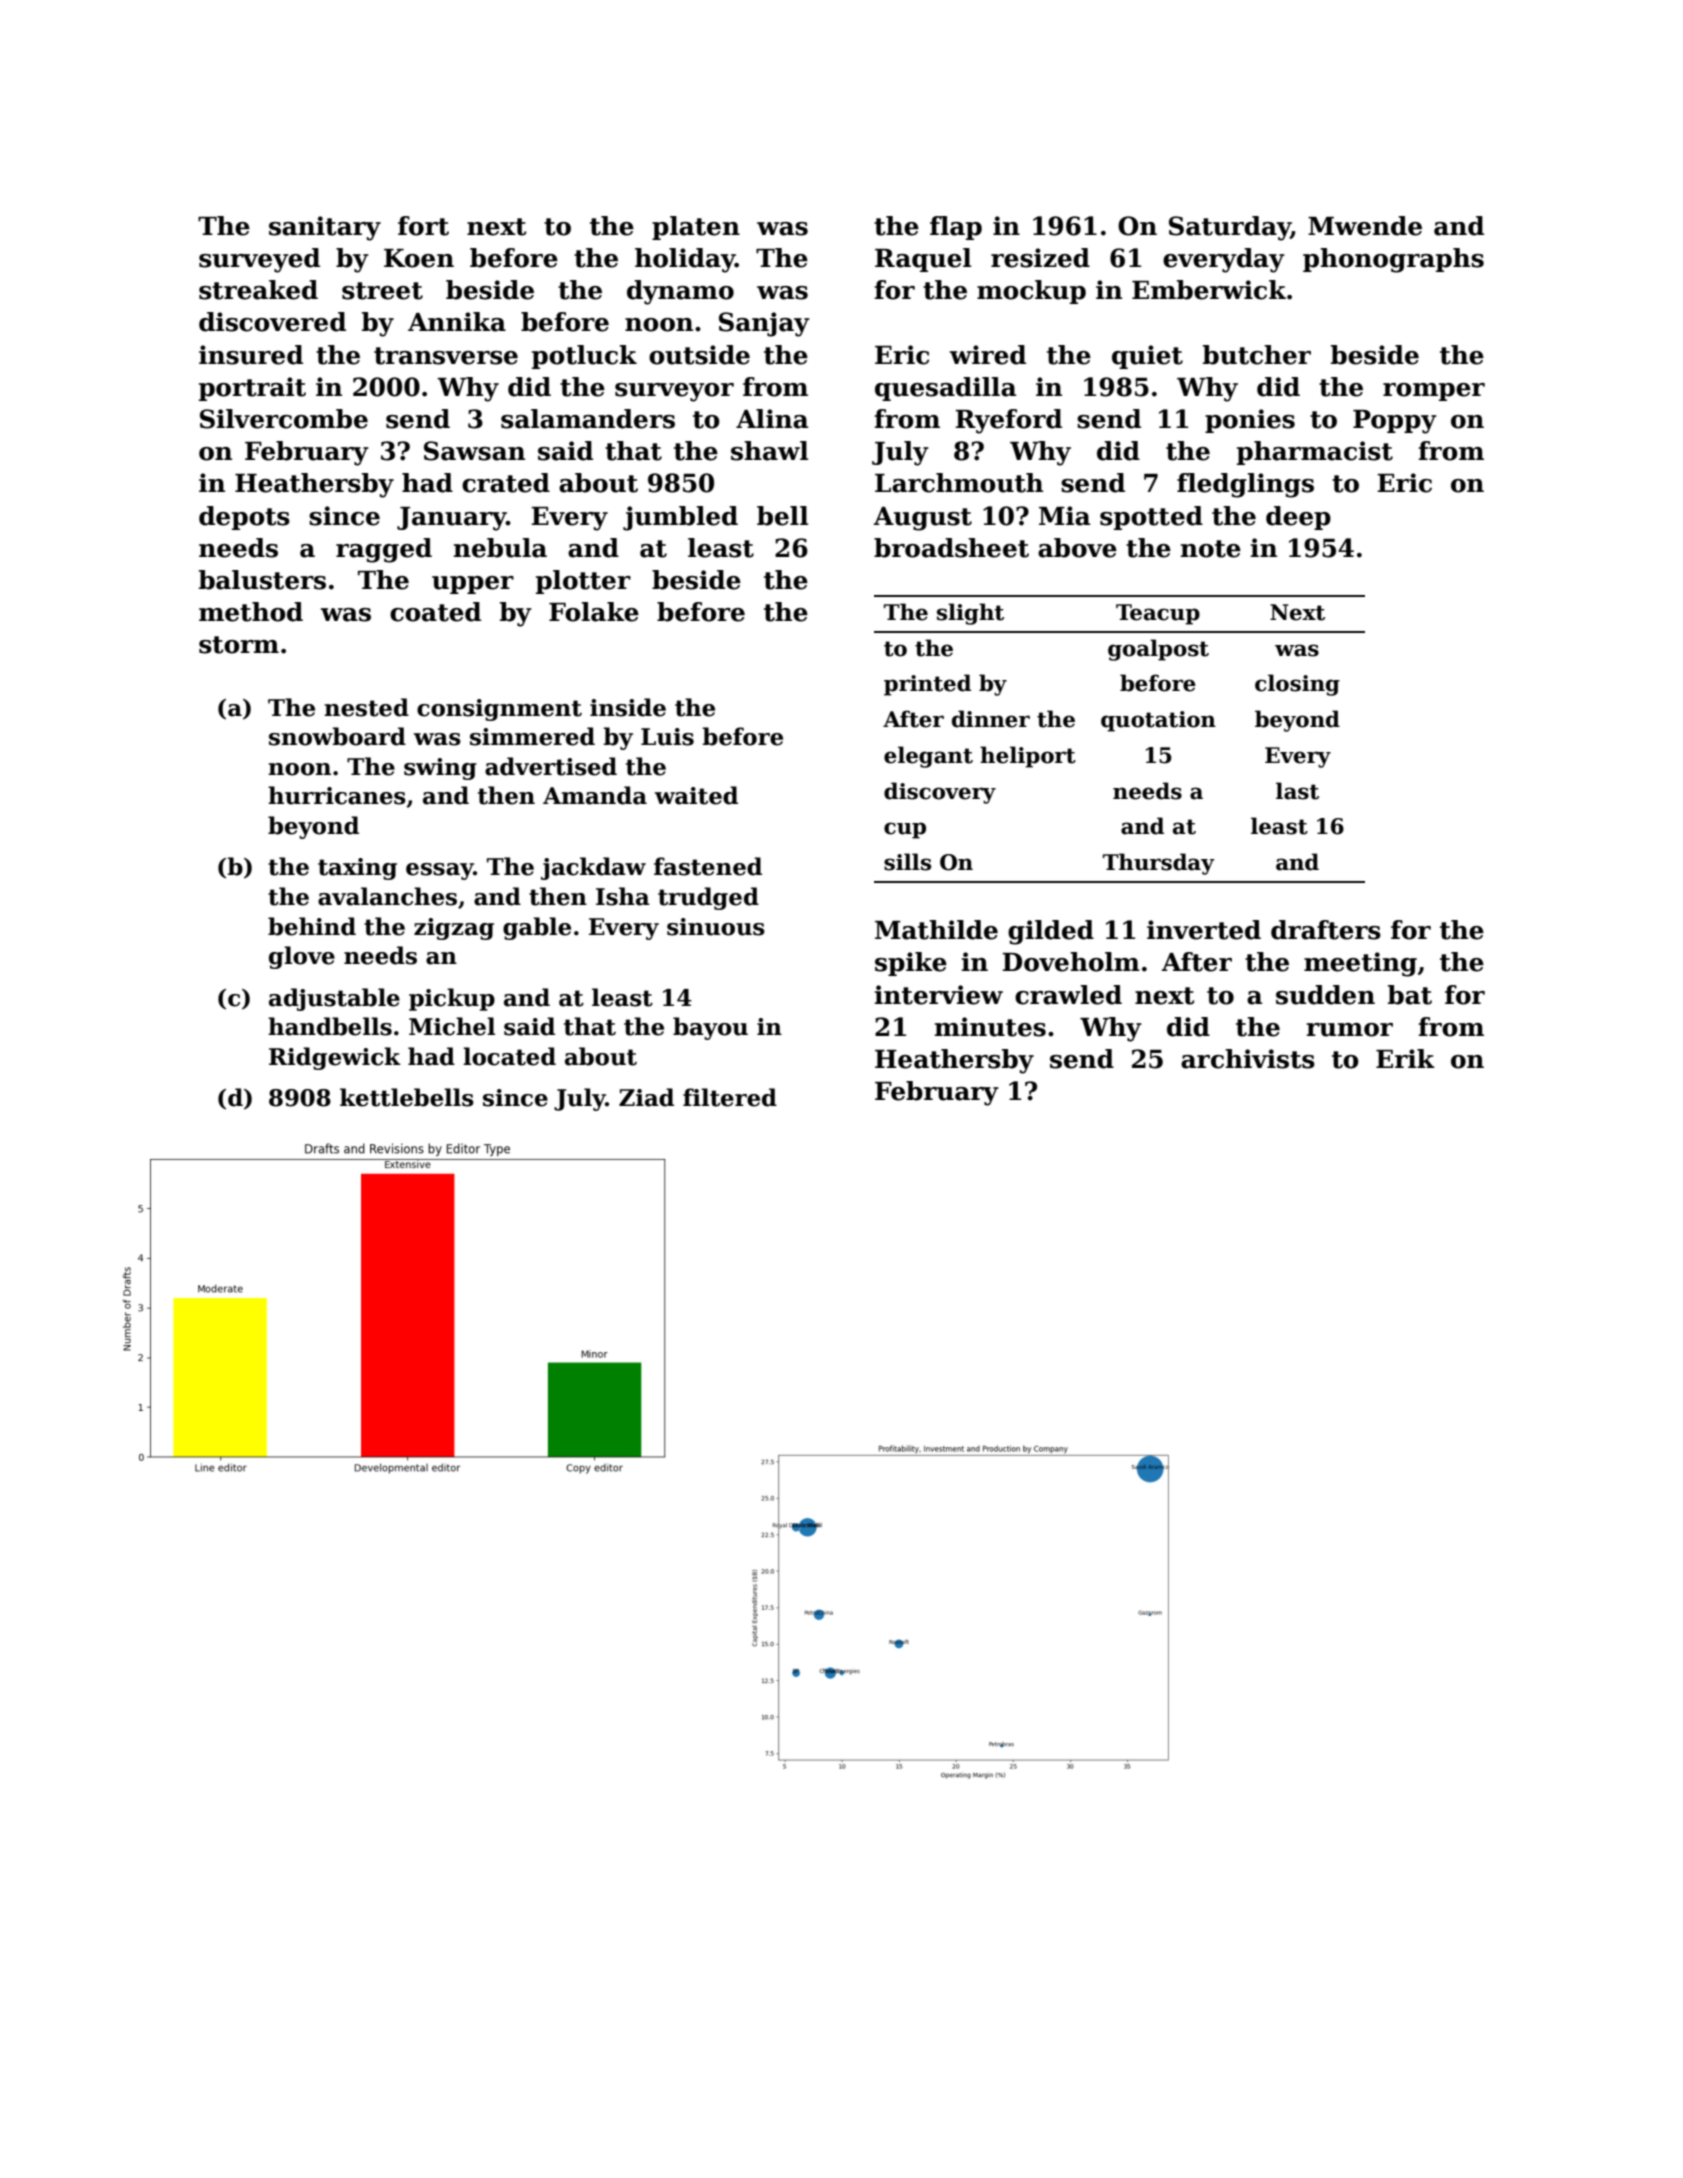  What do you see at coordinates (335, 1058) in the document?
I see `Ridgewick` at bounding box center [335, 1058].
